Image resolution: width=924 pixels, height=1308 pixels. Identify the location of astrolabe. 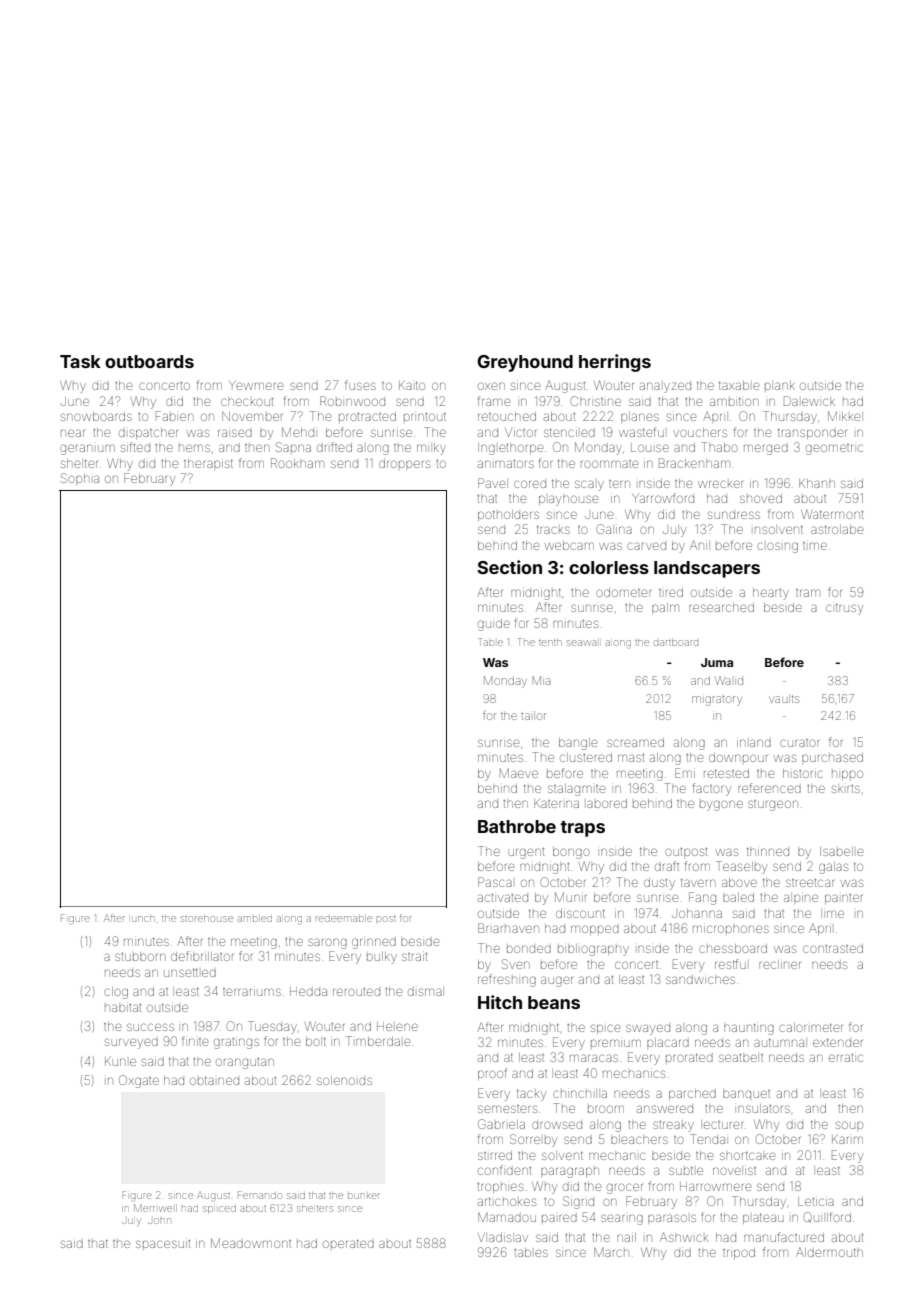
(837, 529).
